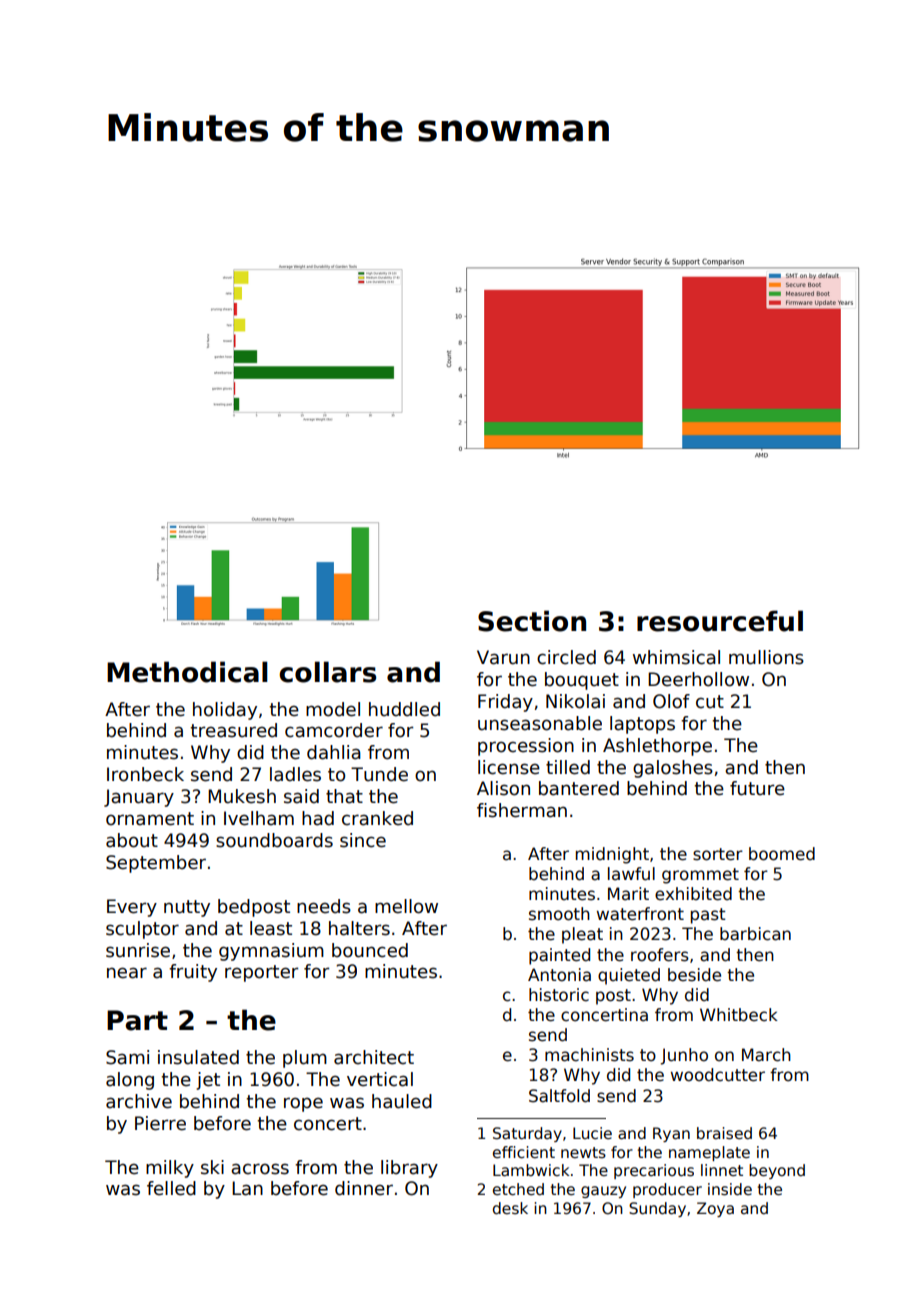 This screenshot has width=924, height=1308. What do you see at coordinates (566, 657) in the screenshot?
I see `circled` at bounding box center [566, 657].
